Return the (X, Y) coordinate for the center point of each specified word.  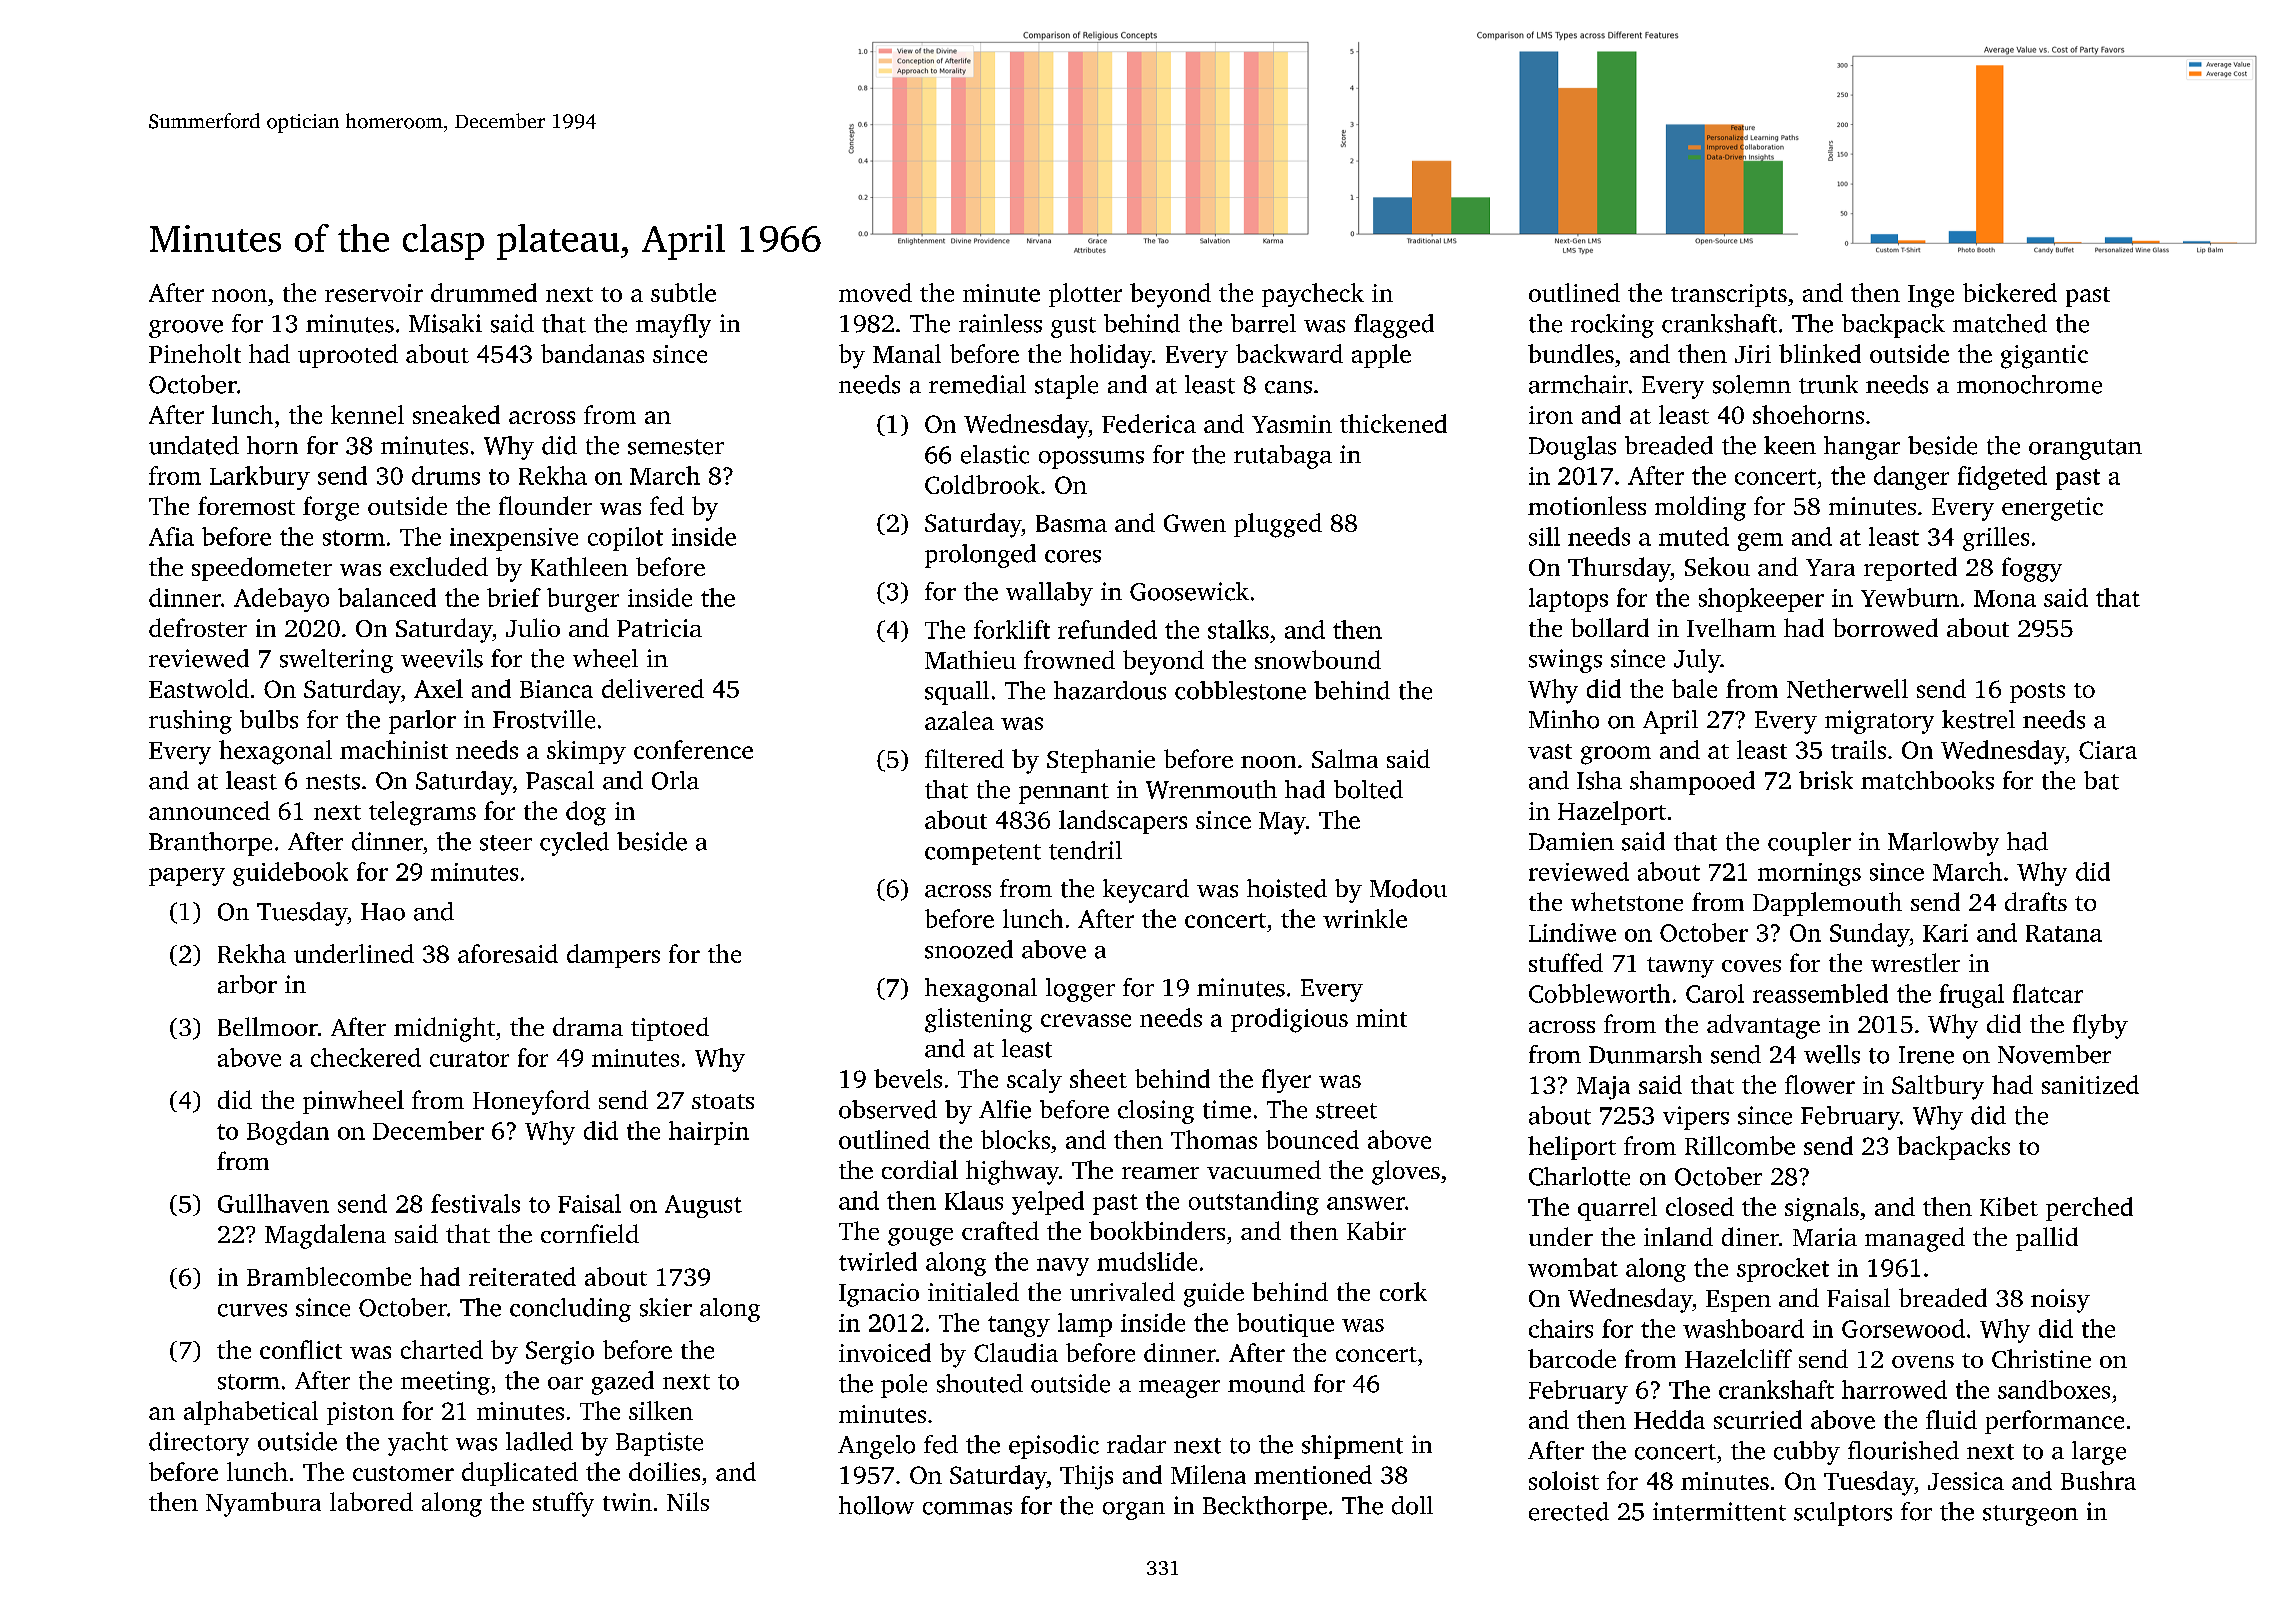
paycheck (1313, 295)
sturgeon (2030, 1515)
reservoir (374, 293)
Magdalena (325, 1236)
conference (693, 749)
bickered (2010, 292)
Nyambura (263, 1504)
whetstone (1627, 901)
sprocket (1783, 1270)
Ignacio (879, 1295)
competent (983, 854)
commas (967, 1508)
